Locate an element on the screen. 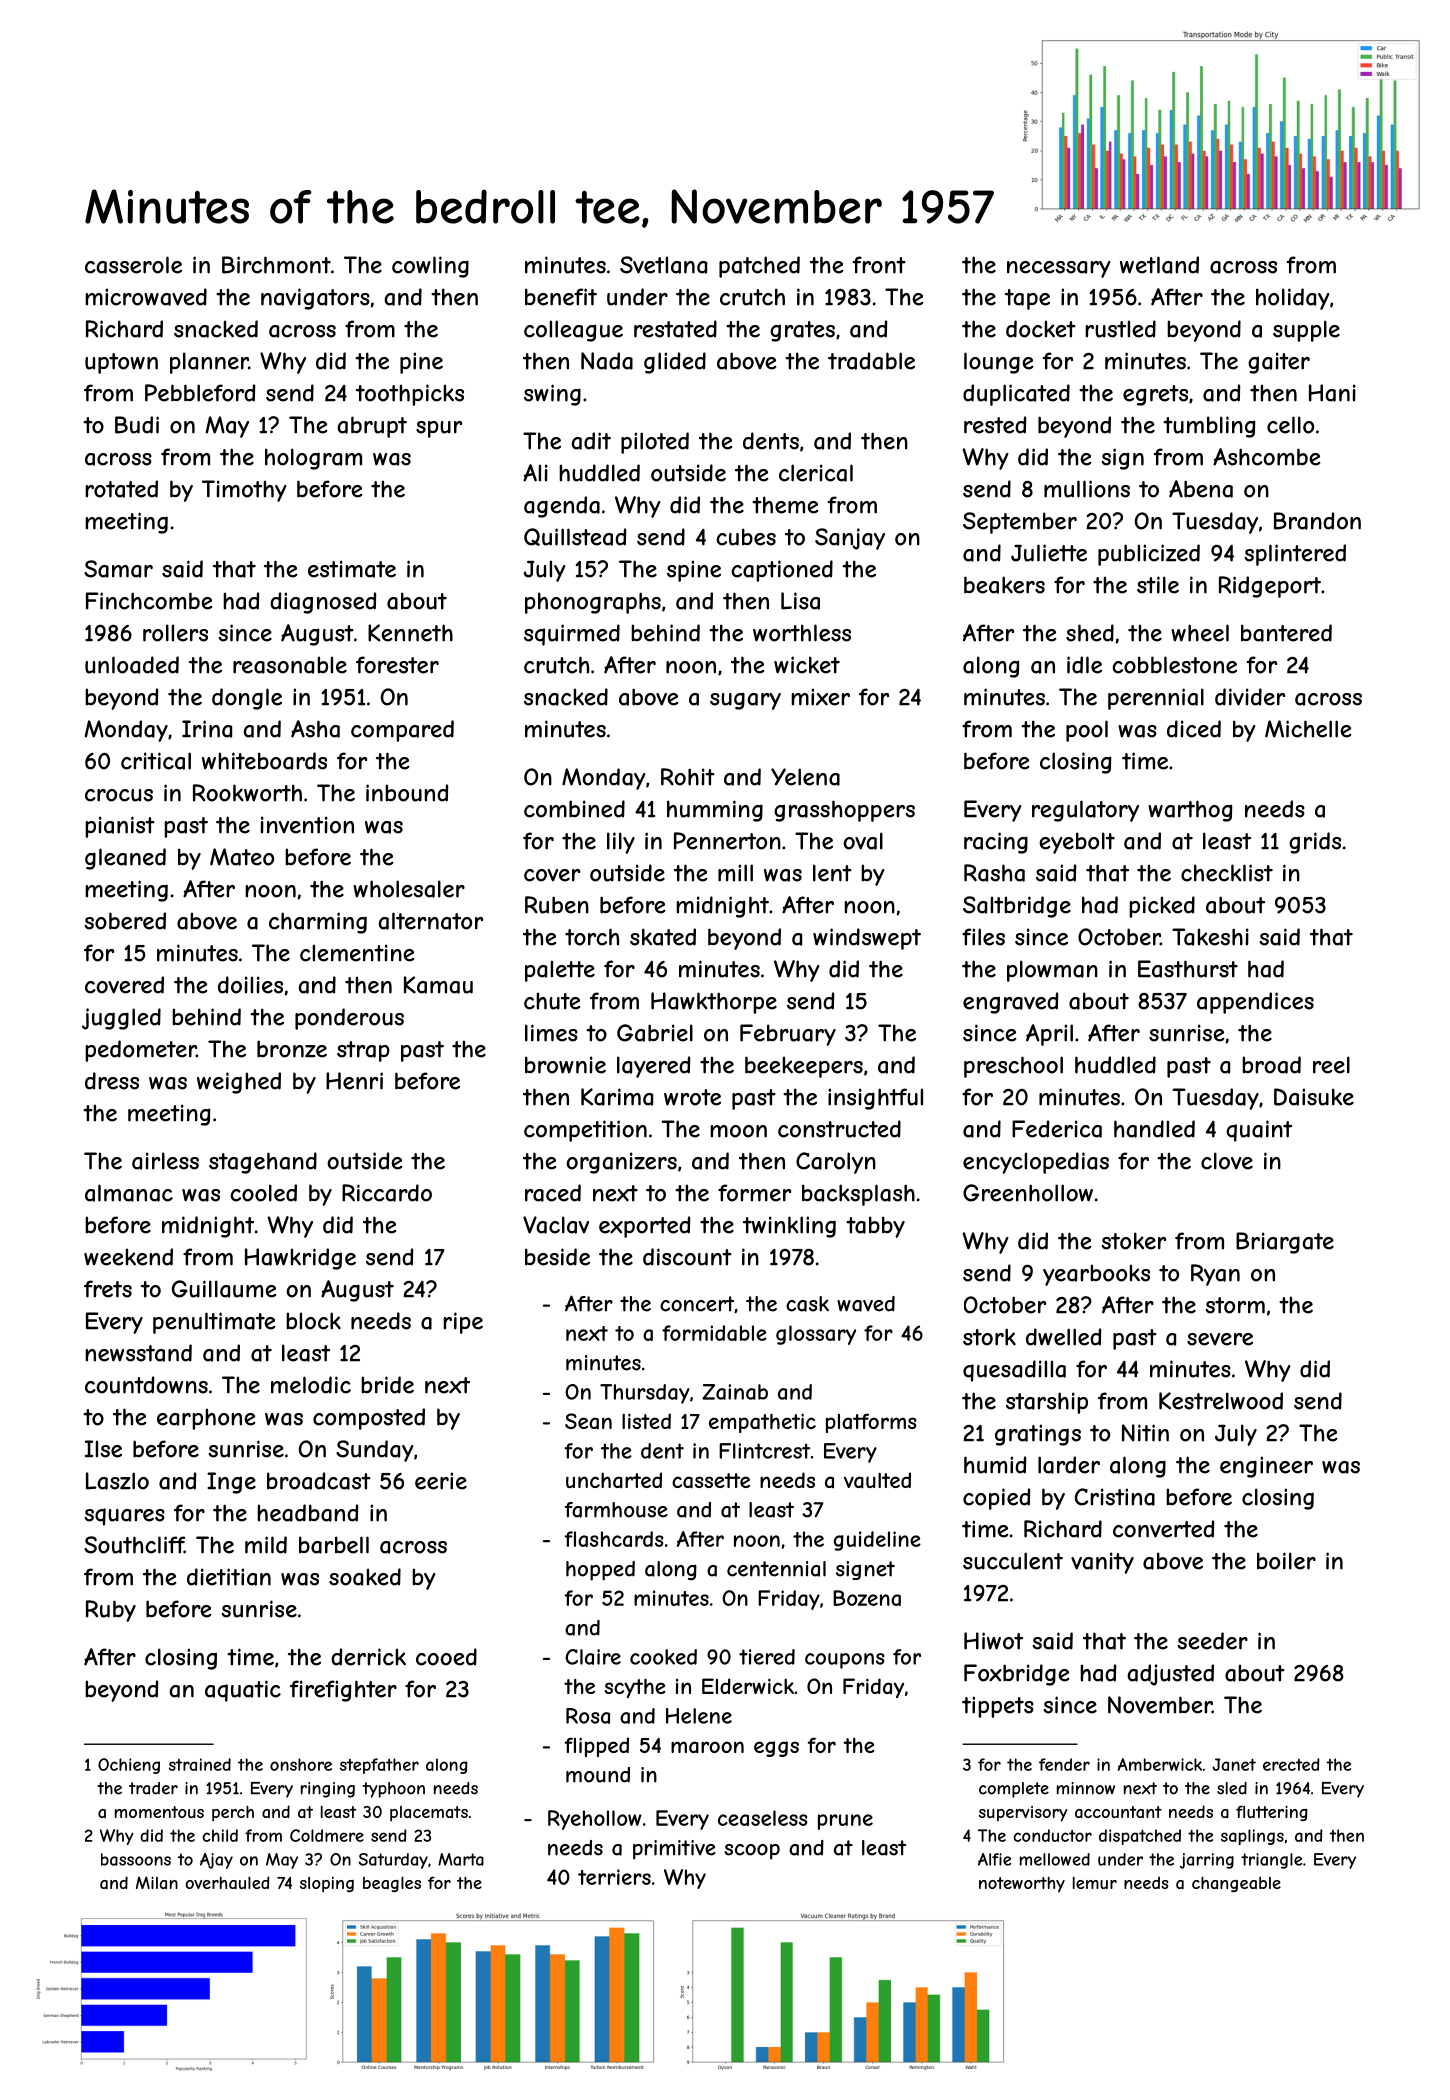 This screenshot has height=2100, width=1450. perch is located at coordinates (233, 1813).
